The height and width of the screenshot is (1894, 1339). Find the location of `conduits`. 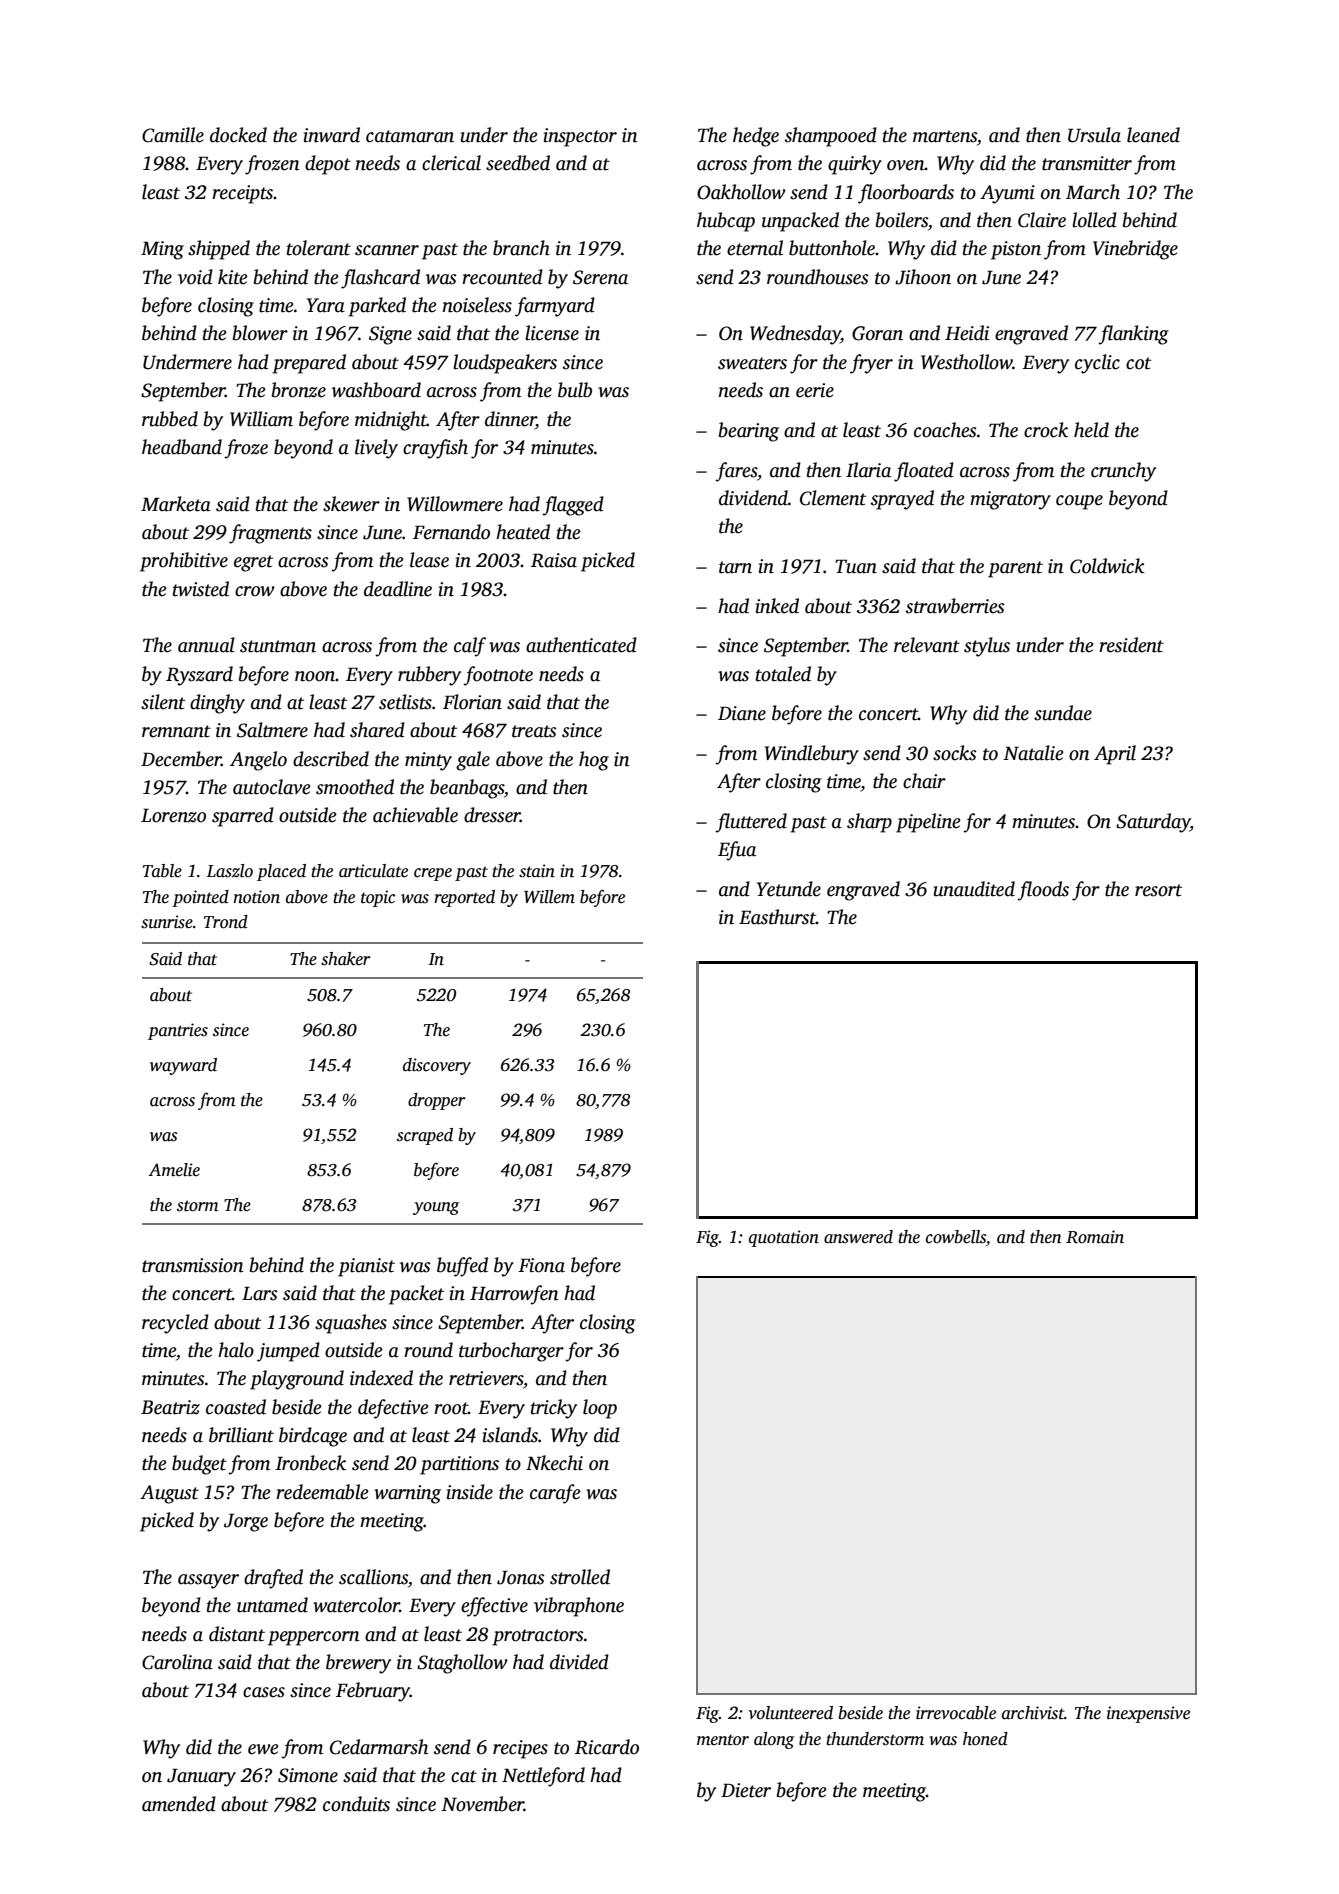

conduits is located at coordinates (356, 1804).
